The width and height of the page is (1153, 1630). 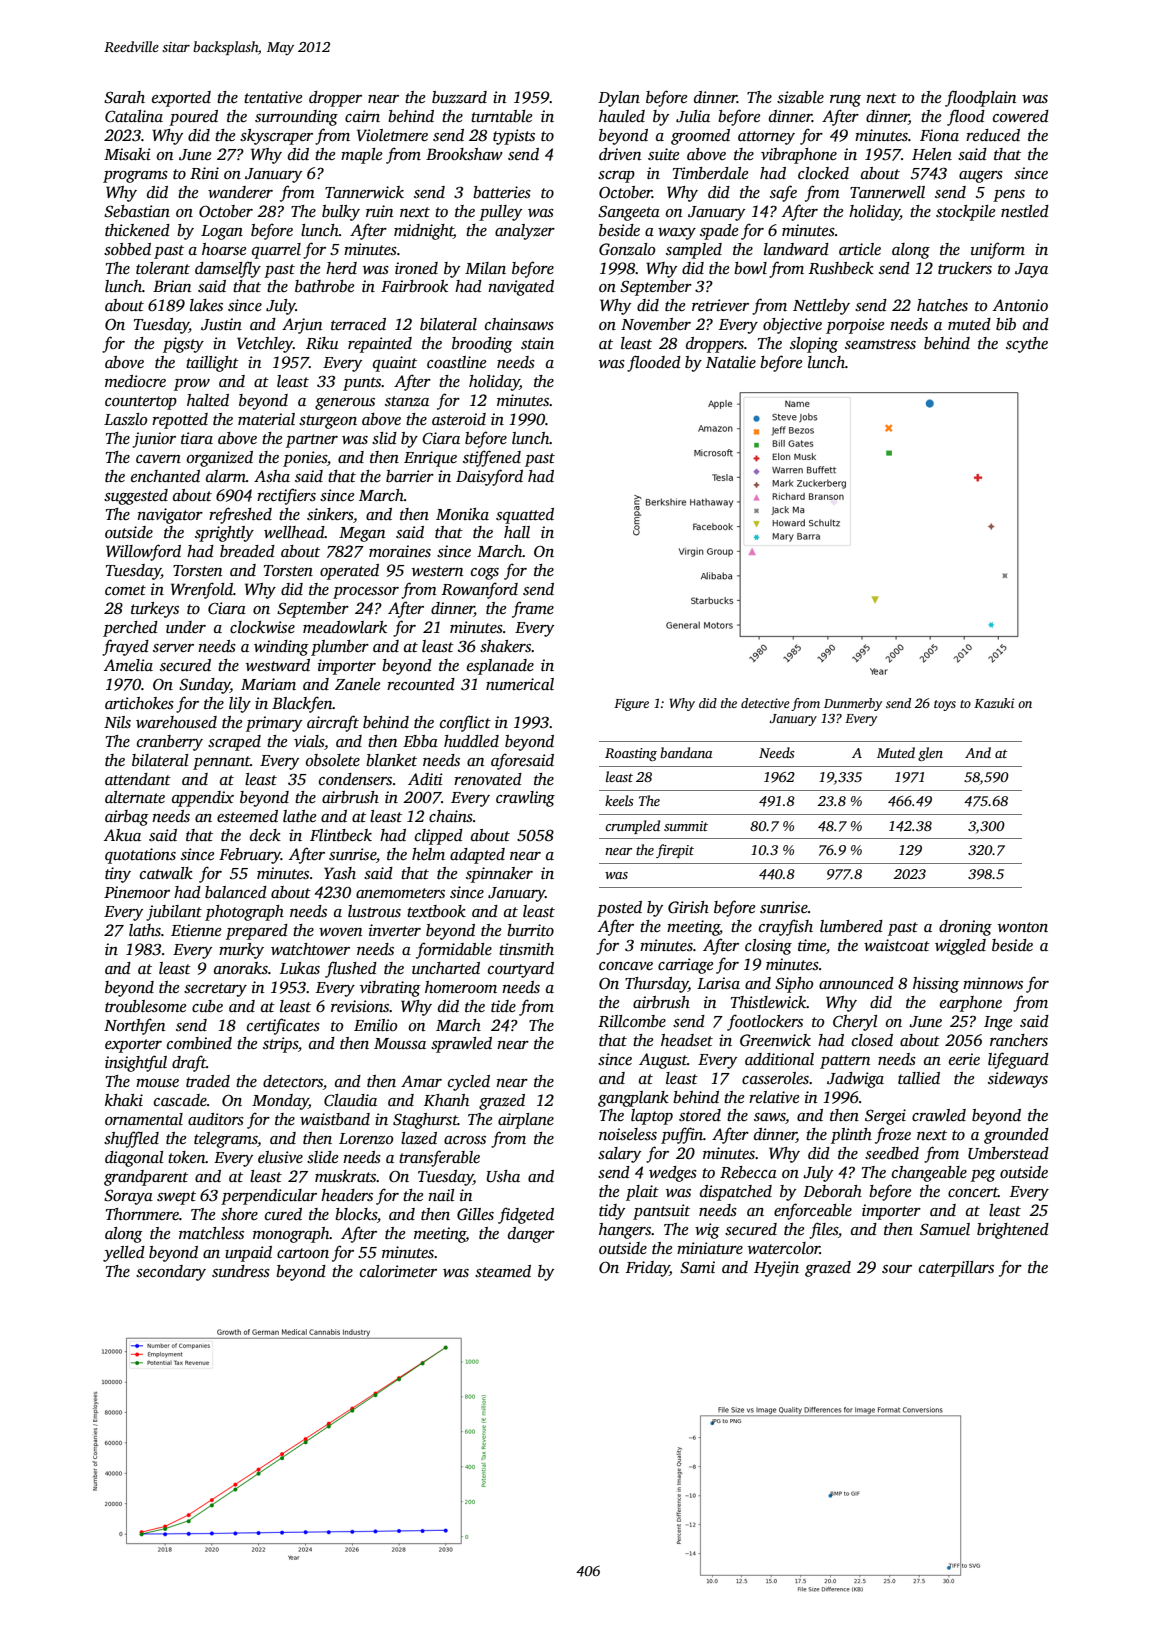 I want to click on Rini, so click(x=204, y=173).
